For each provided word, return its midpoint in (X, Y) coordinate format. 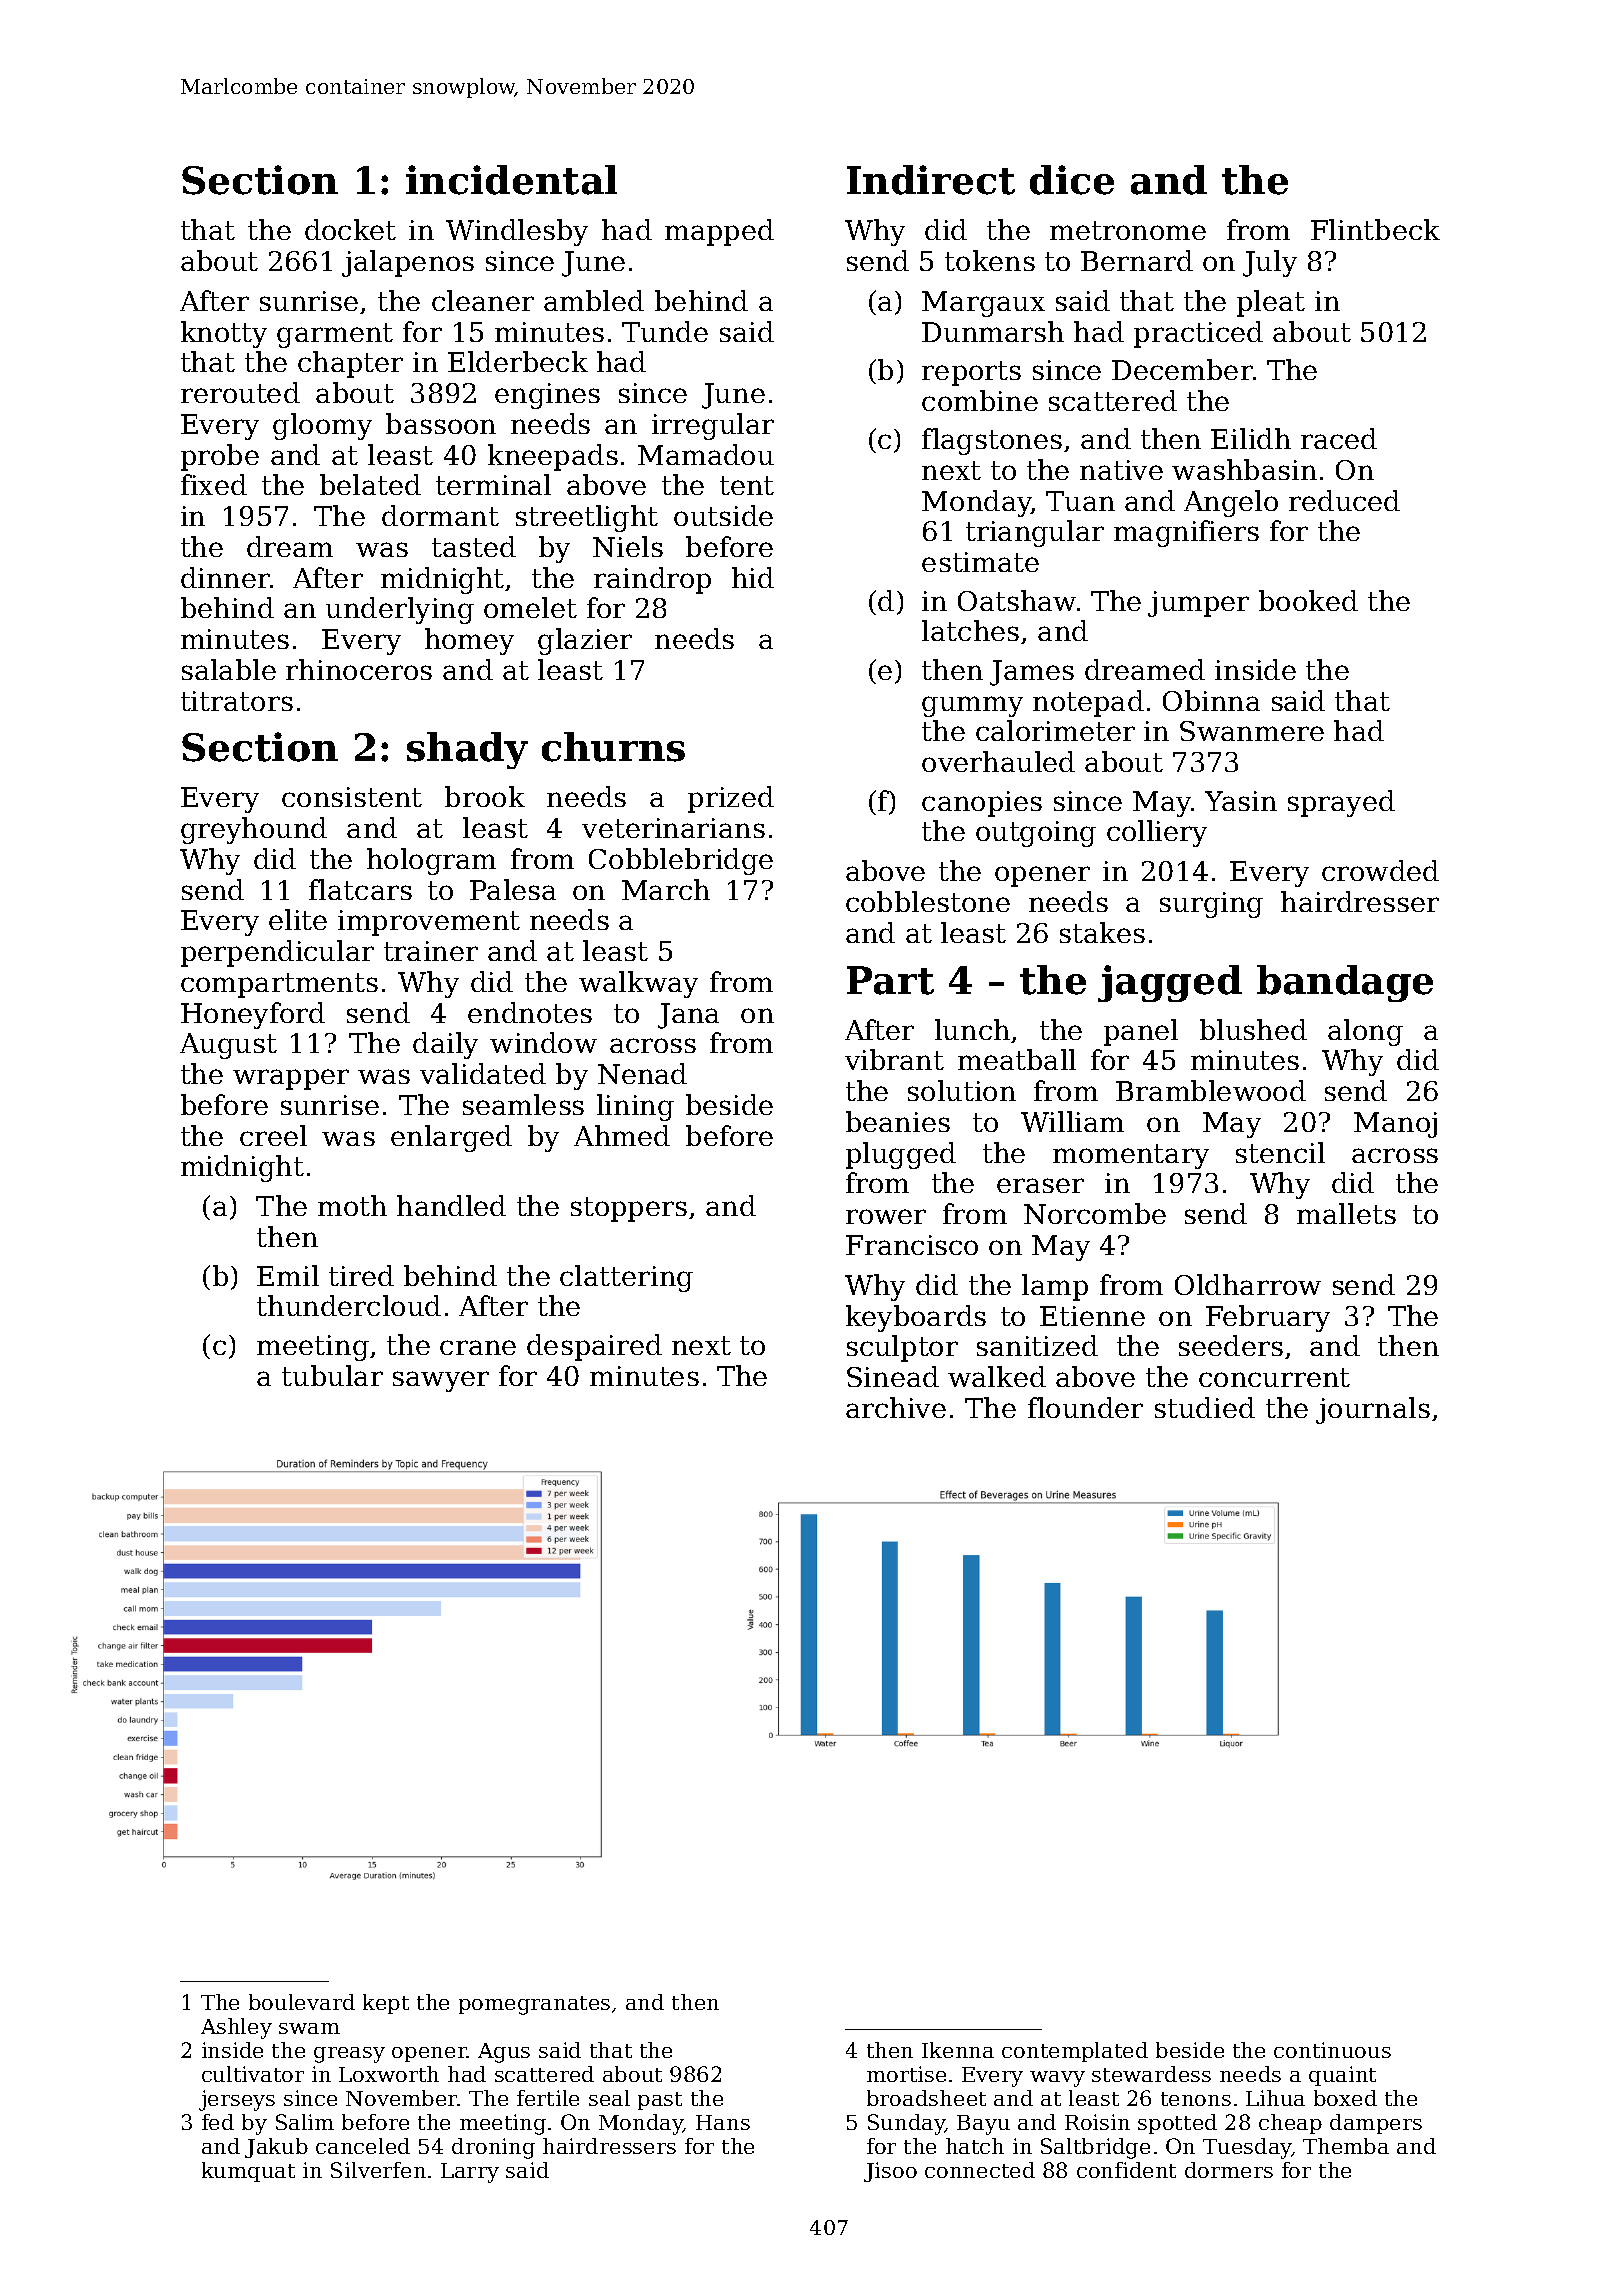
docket (350, 229)
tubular (332, 1375)
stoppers (629, 1209)
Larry (470, 2173)
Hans (723, 2122)
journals (1373, 1410)
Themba (1346, 2146)
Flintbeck (1375, 229)
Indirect (931, 180)
